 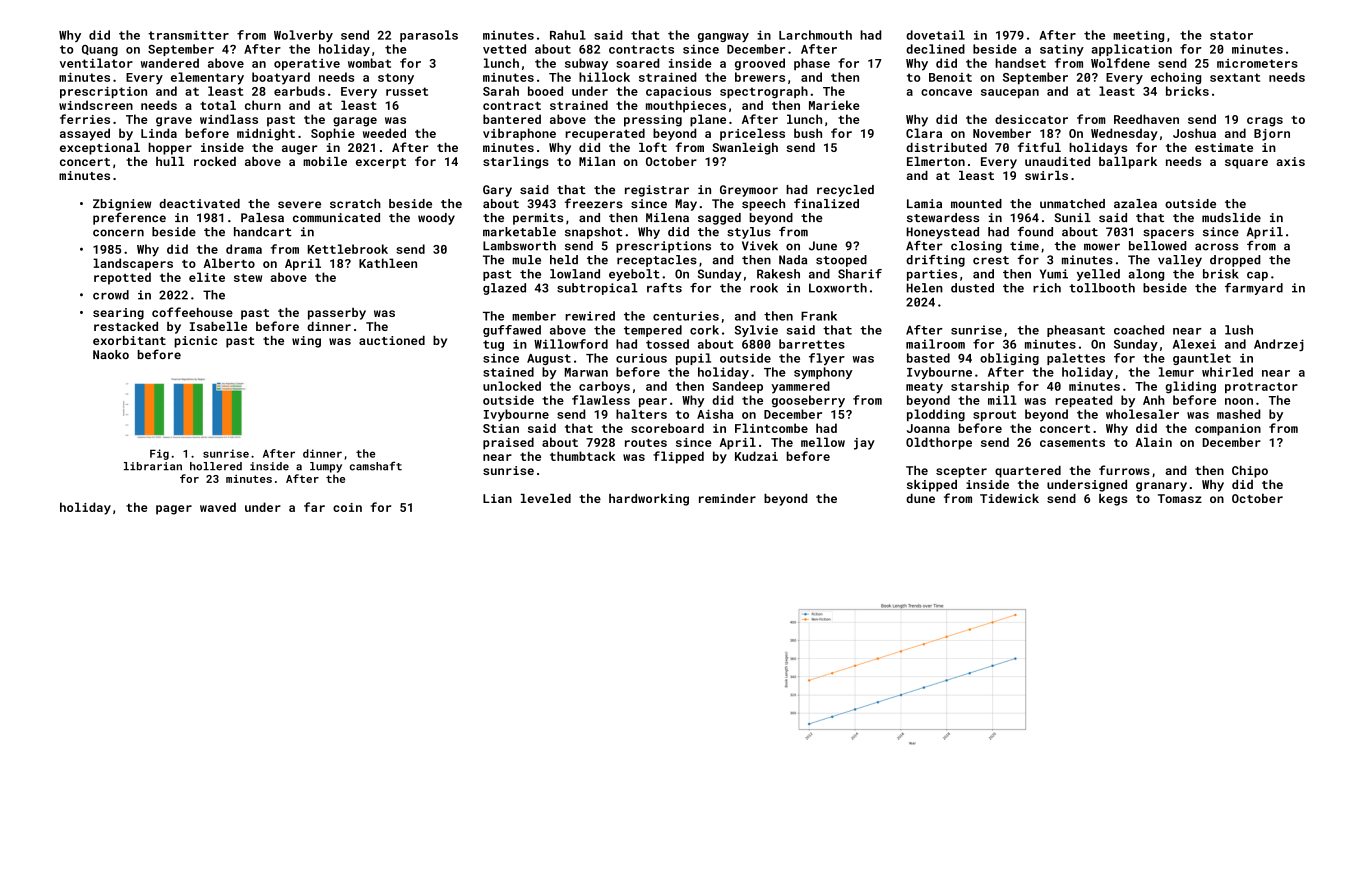 What do you see at coordinates (841, 261) in the image?
I see `stooped` at bounding box center [841, 261].
